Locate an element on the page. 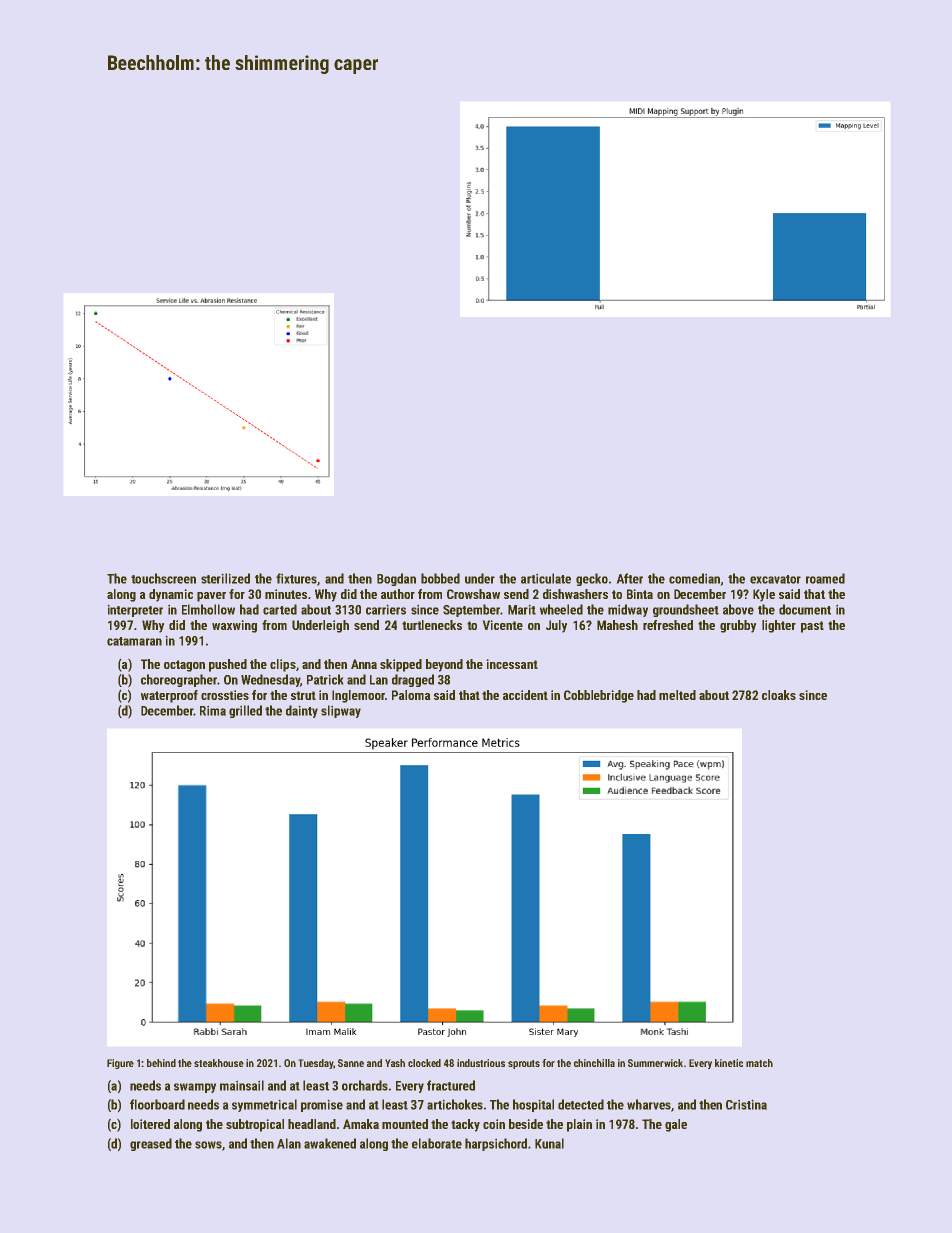 The height and width of the image is (1233, 952). Rima is located at coordinates (213, 710).
